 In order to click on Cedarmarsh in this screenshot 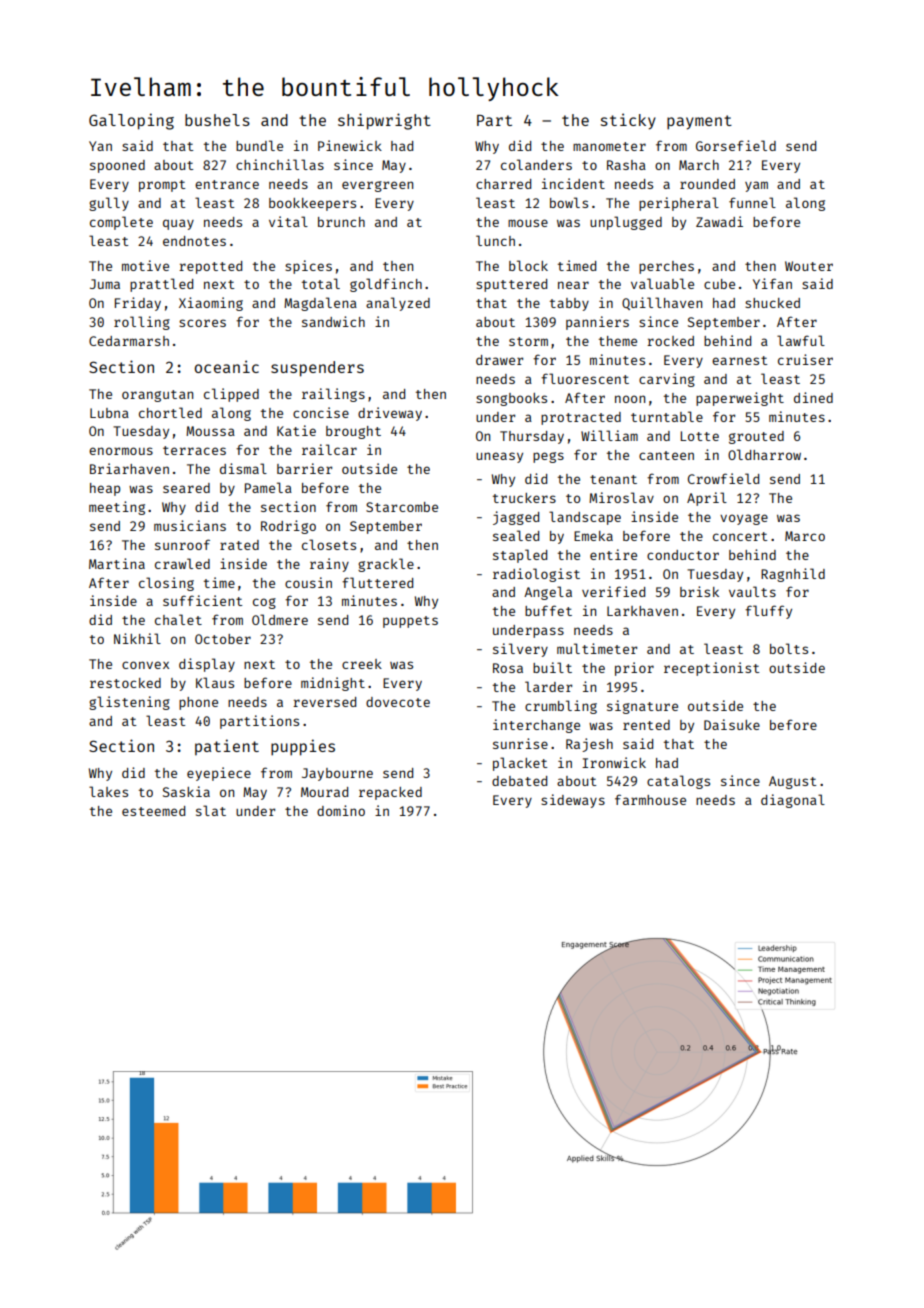, I will do `click(129, 341)`.
